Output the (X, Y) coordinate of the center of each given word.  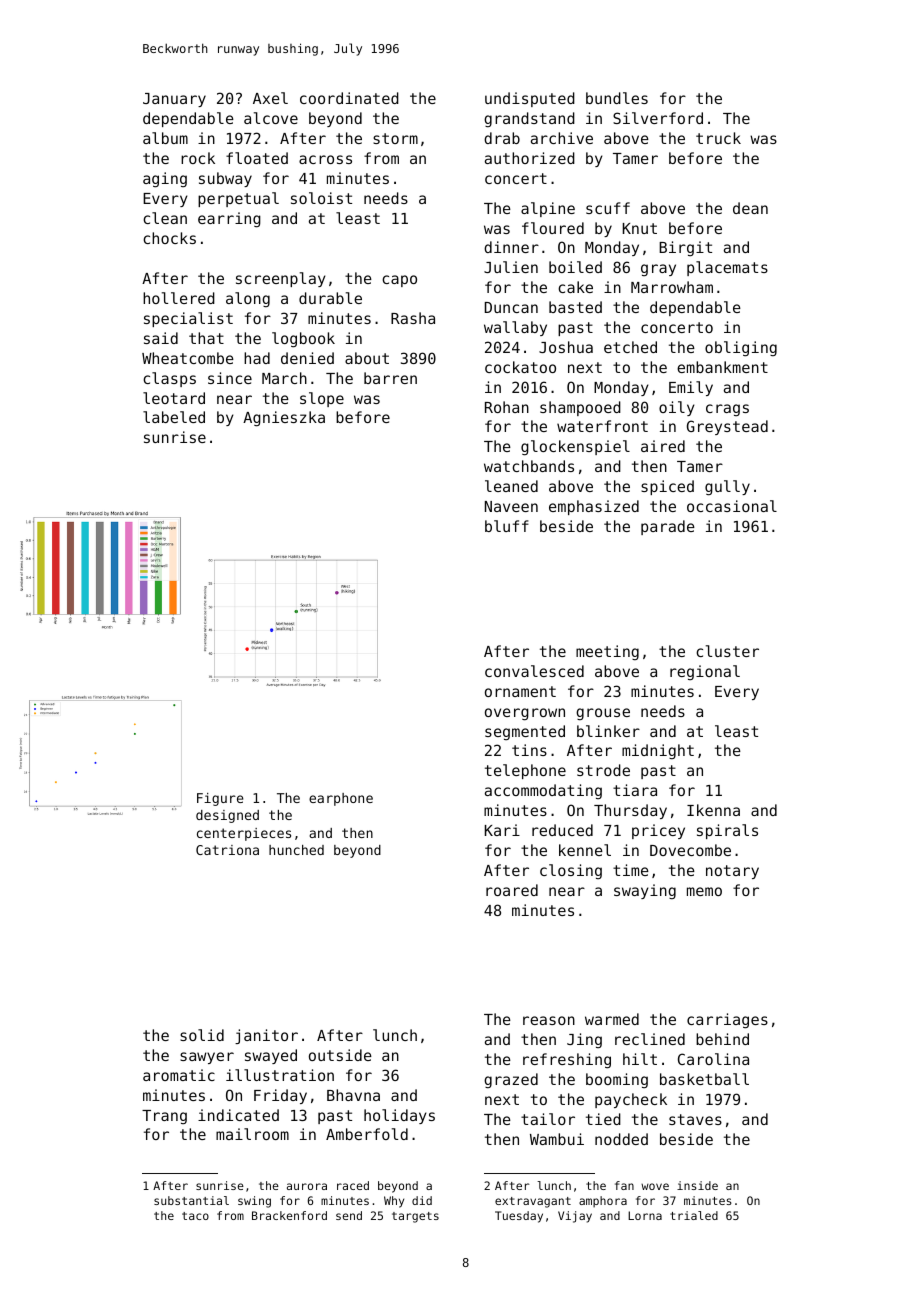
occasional (732, 506)
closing (571, 871)
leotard (174, 398)
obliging (741, 349)
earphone (341, 799)
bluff (507, 526)
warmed (612, 1019)
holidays (399, 1116)
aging (165, 180)
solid (202, 1035)
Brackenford (289, 1215)
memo (704, 891)
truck (718, 138)
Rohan (507, 407)
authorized (530, 158)
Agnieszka (284, 419)
